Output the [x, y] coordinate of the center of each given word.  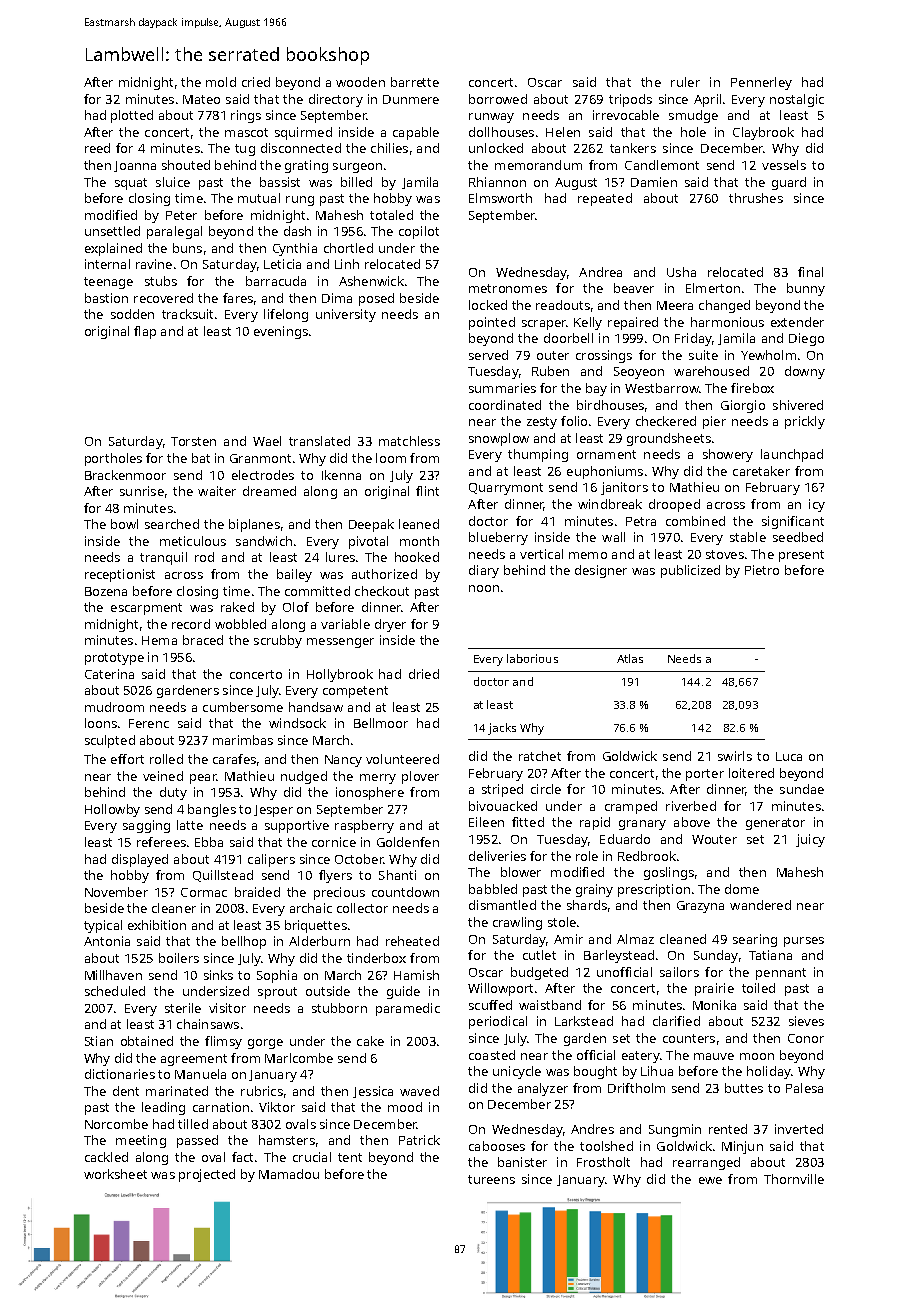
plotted [132, 116]
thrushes [756, 198]
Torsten [193, 441]
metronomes [508, 288]
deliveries [497, 856]
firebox [752, 388]
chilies [389, 148]
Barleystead [619, 956]
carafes [234, 759]
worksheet [115, 1174]
